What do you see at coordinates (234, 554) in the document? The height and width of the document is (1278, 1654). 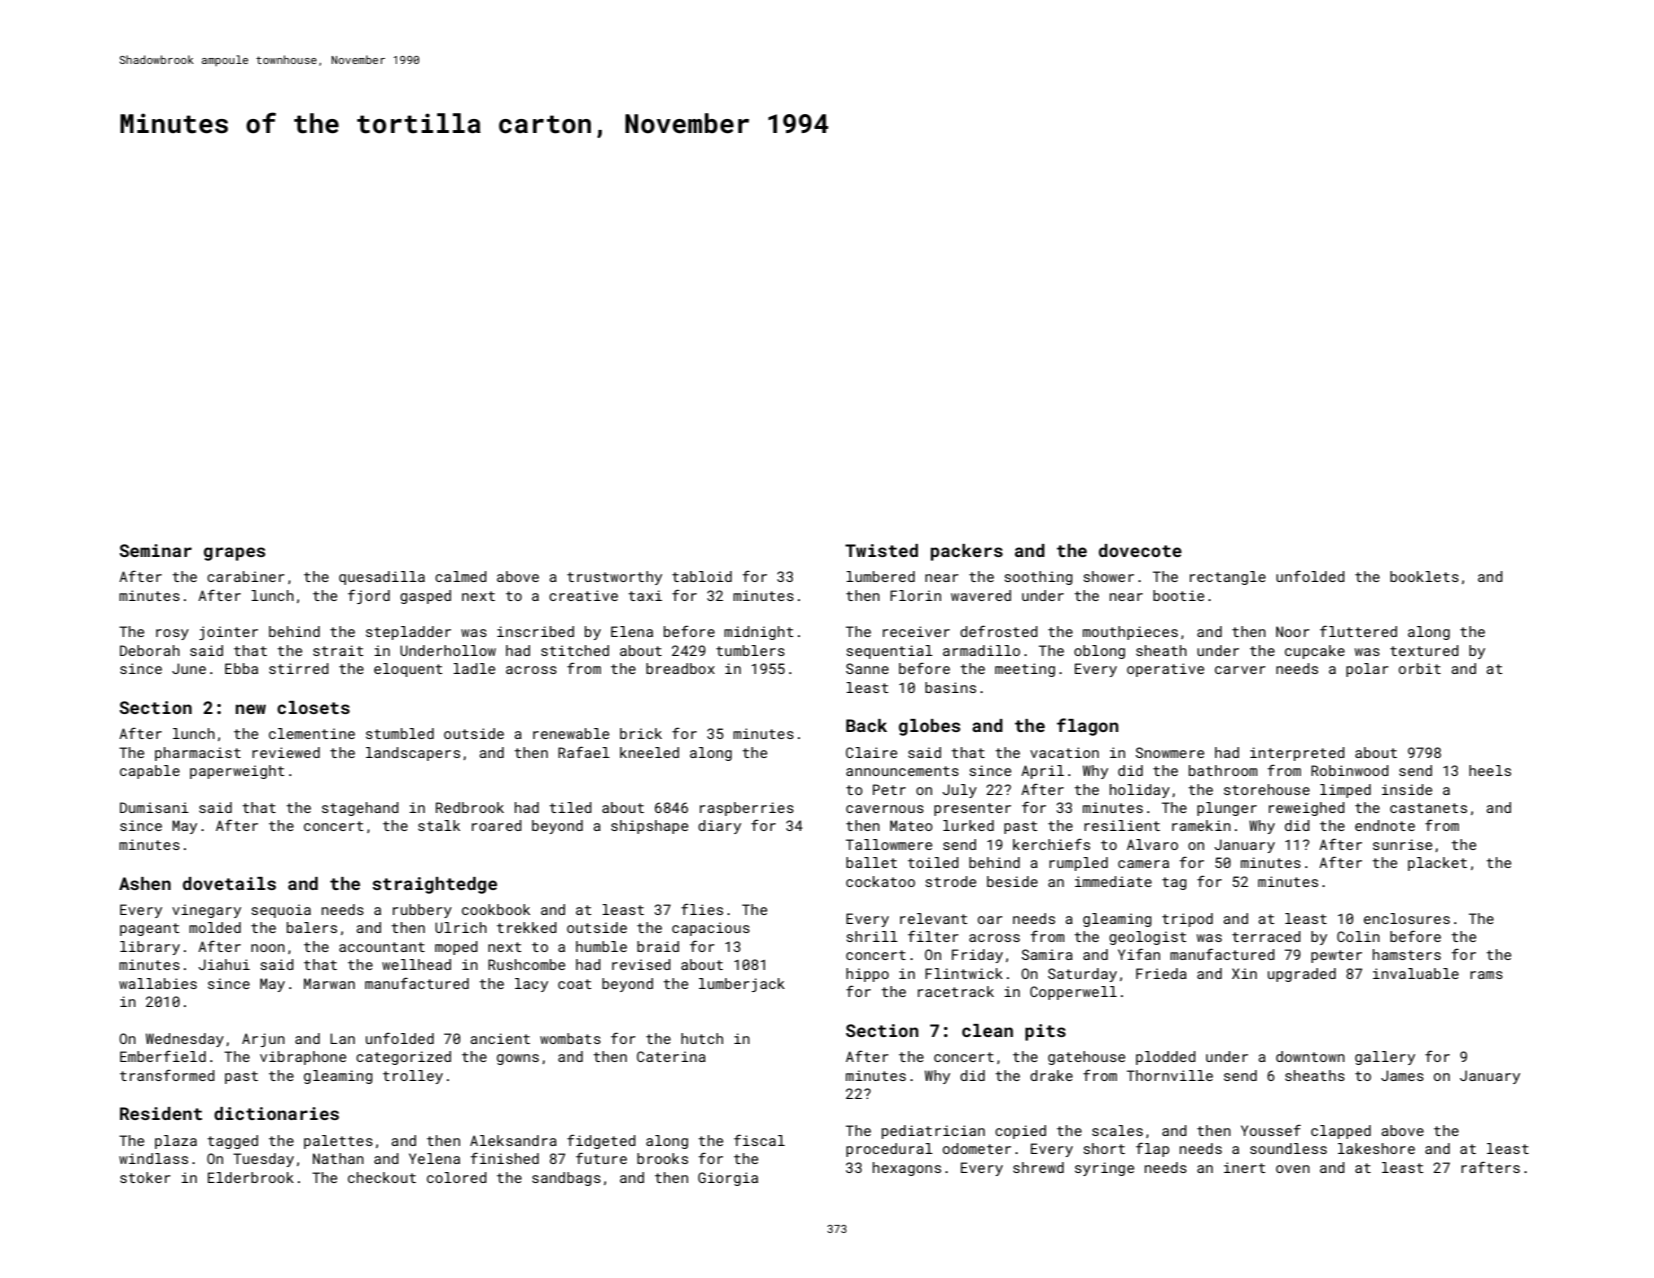 I see `grapes` at bounding box center [234, 554].
